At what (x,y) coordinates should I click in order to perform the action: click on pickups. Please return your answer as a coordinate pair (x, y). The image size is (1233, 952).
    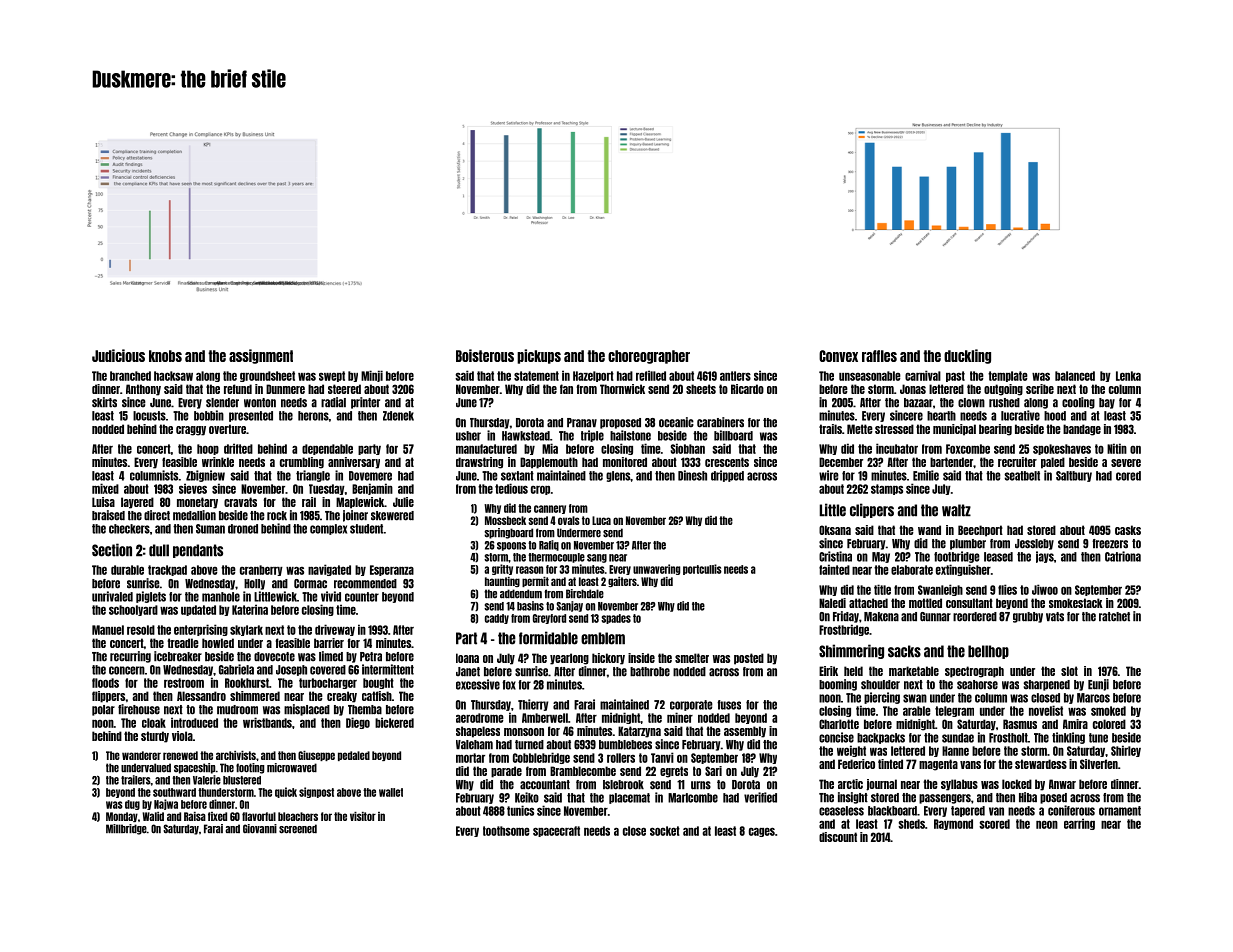
    Looking at the image, I should click on (539, 356).
